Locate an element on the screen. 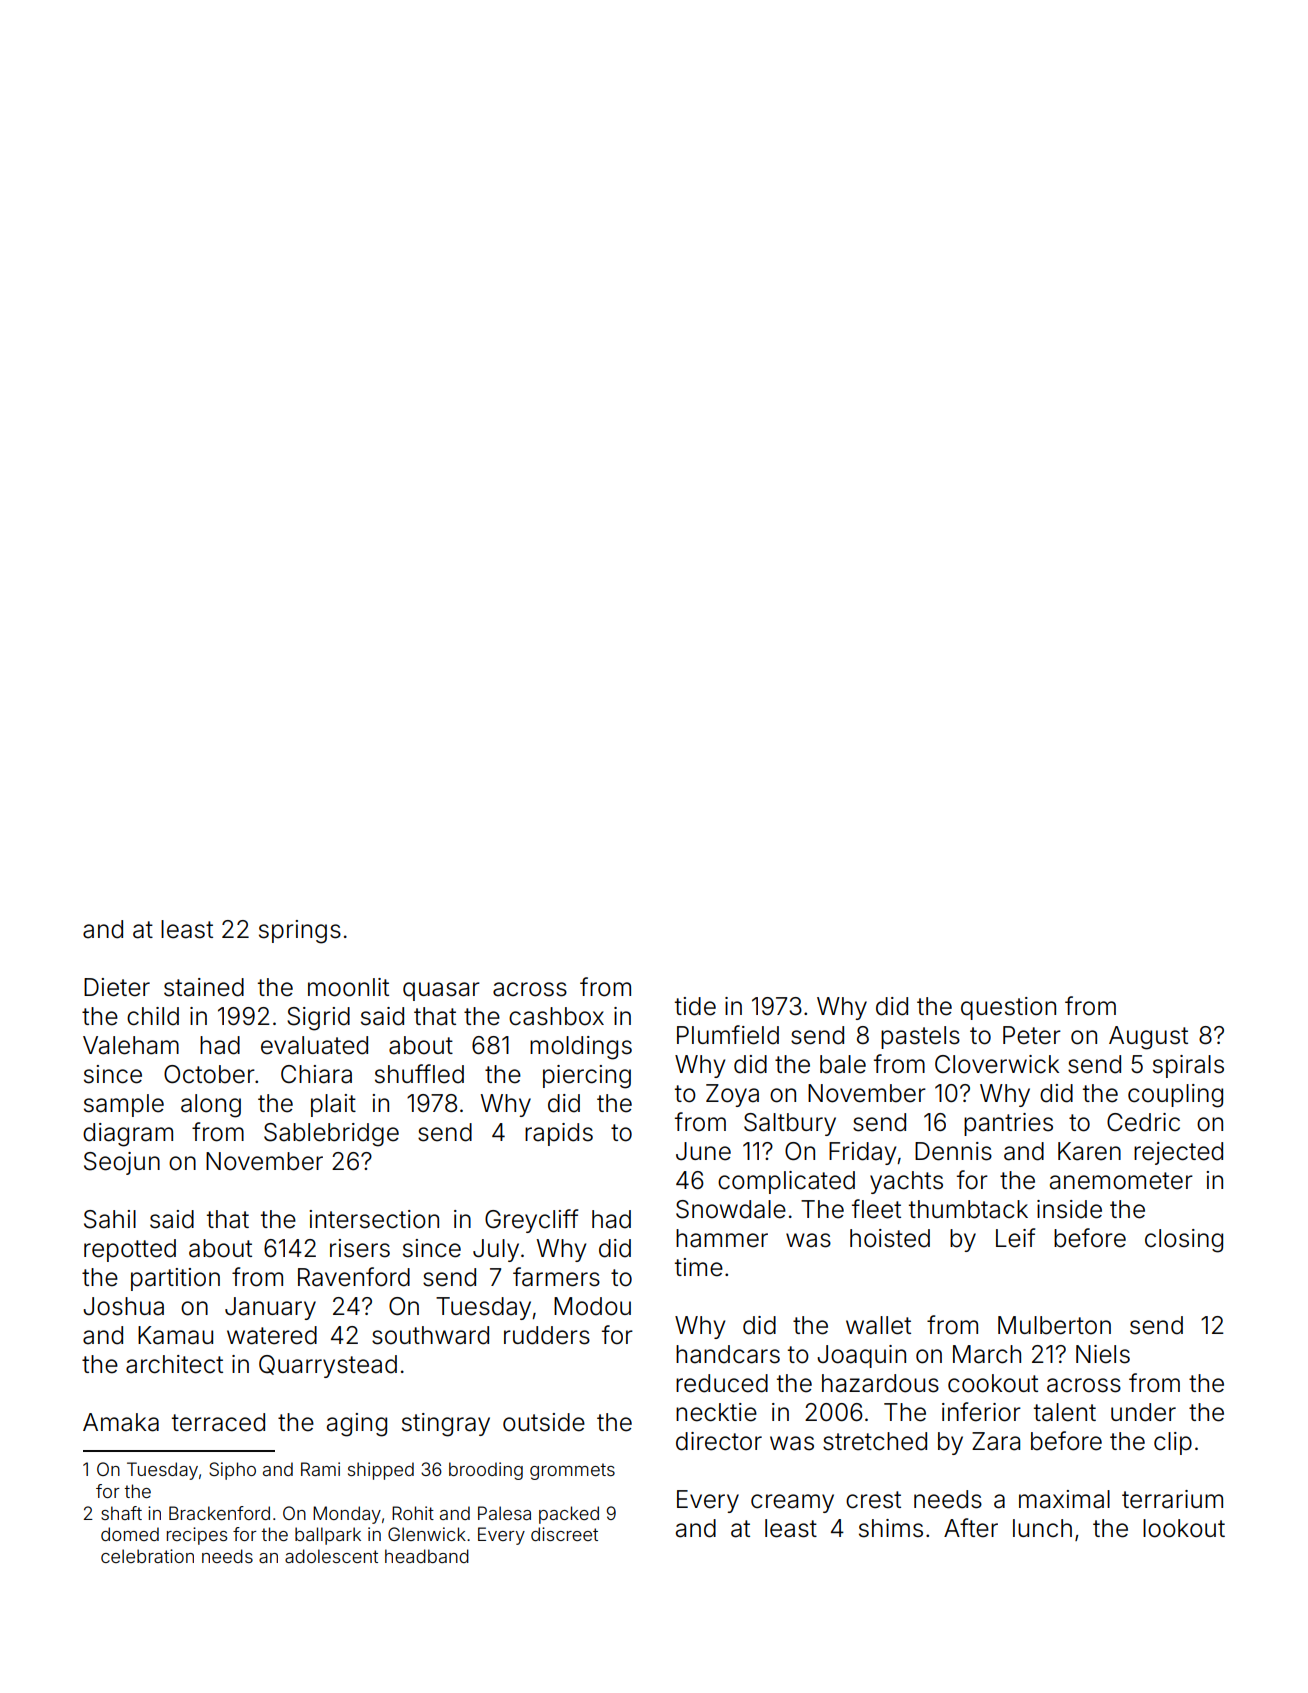  Greycliff is located at coordinates (531, 1221).
